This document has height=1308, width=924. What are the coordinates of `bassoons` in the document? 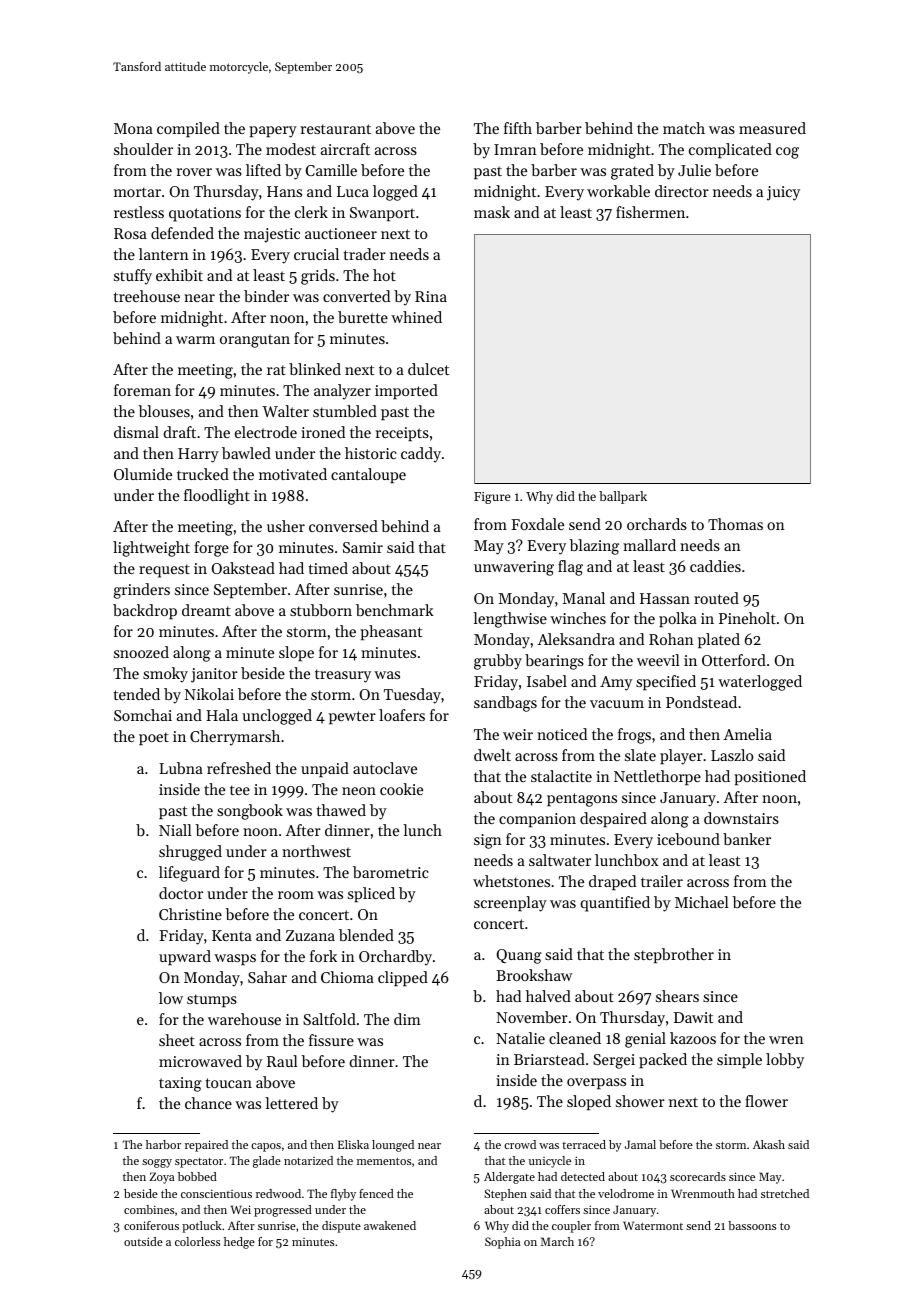 It's located at (752, 1225).
